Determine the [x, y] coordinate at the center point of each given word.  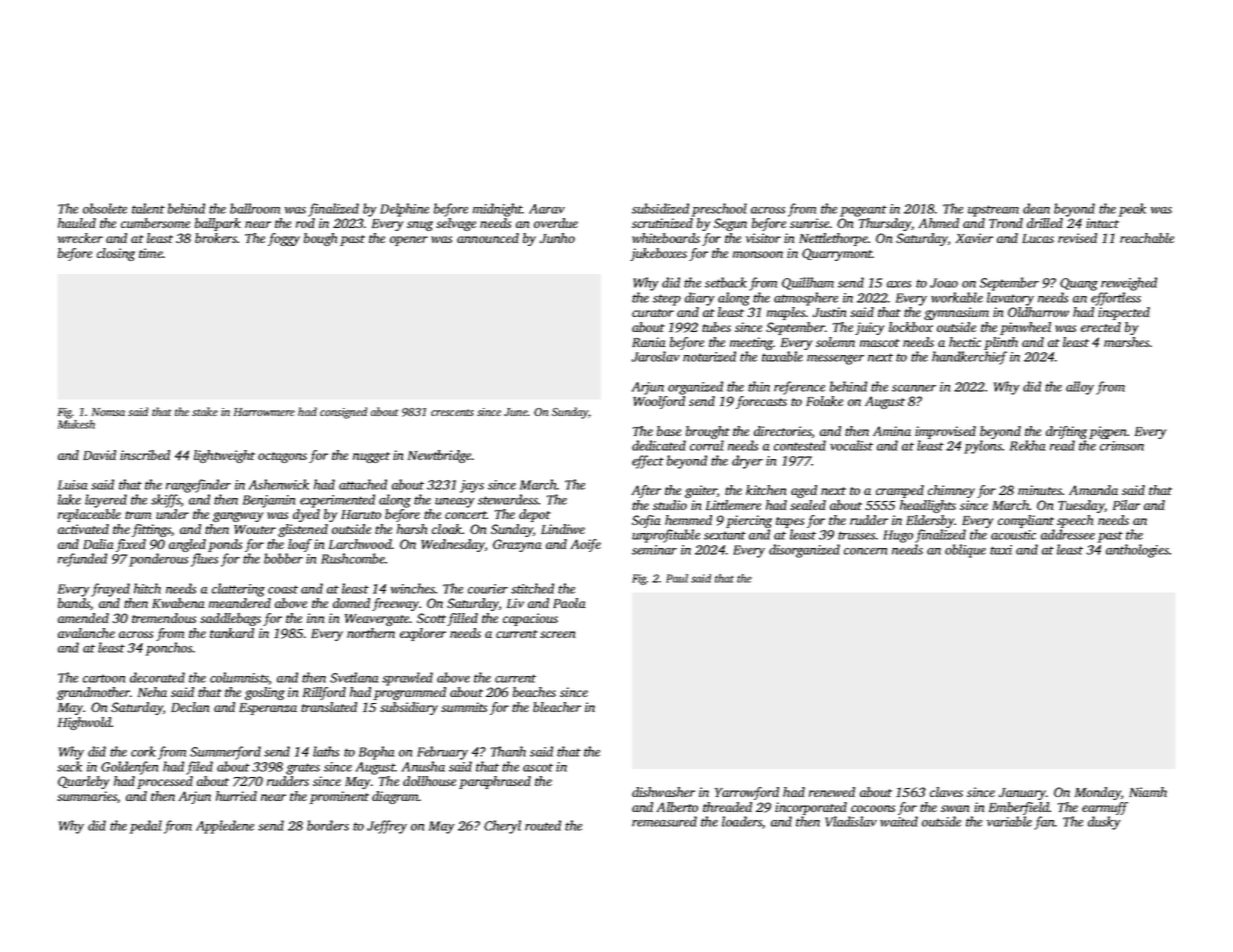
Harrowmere [264, 412]
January [1022, 794]
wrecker [80, 238]
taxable [782, 356]
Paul [677, 578]
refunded [82, 560]
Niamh [1148, 792]
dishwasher [663, 792]
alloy [1080, 388]
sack [69, 766]
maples [786, 313]
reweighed [1129, 284]
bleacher [557, 707]
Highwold [85, 723]
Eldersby [930, 521]
